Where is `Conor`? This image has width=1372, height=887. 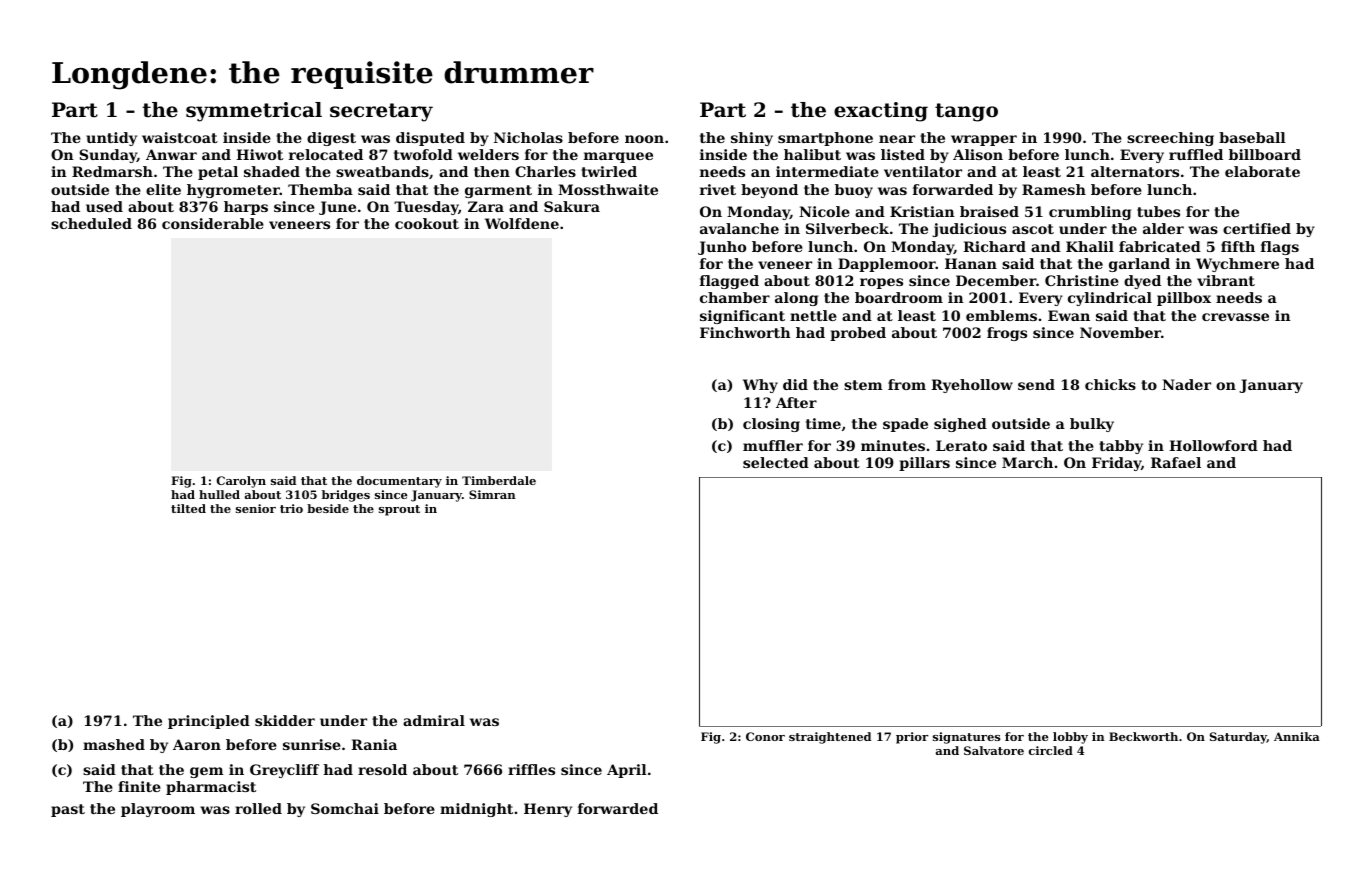 Conor is located at coordinates (765, 736).
